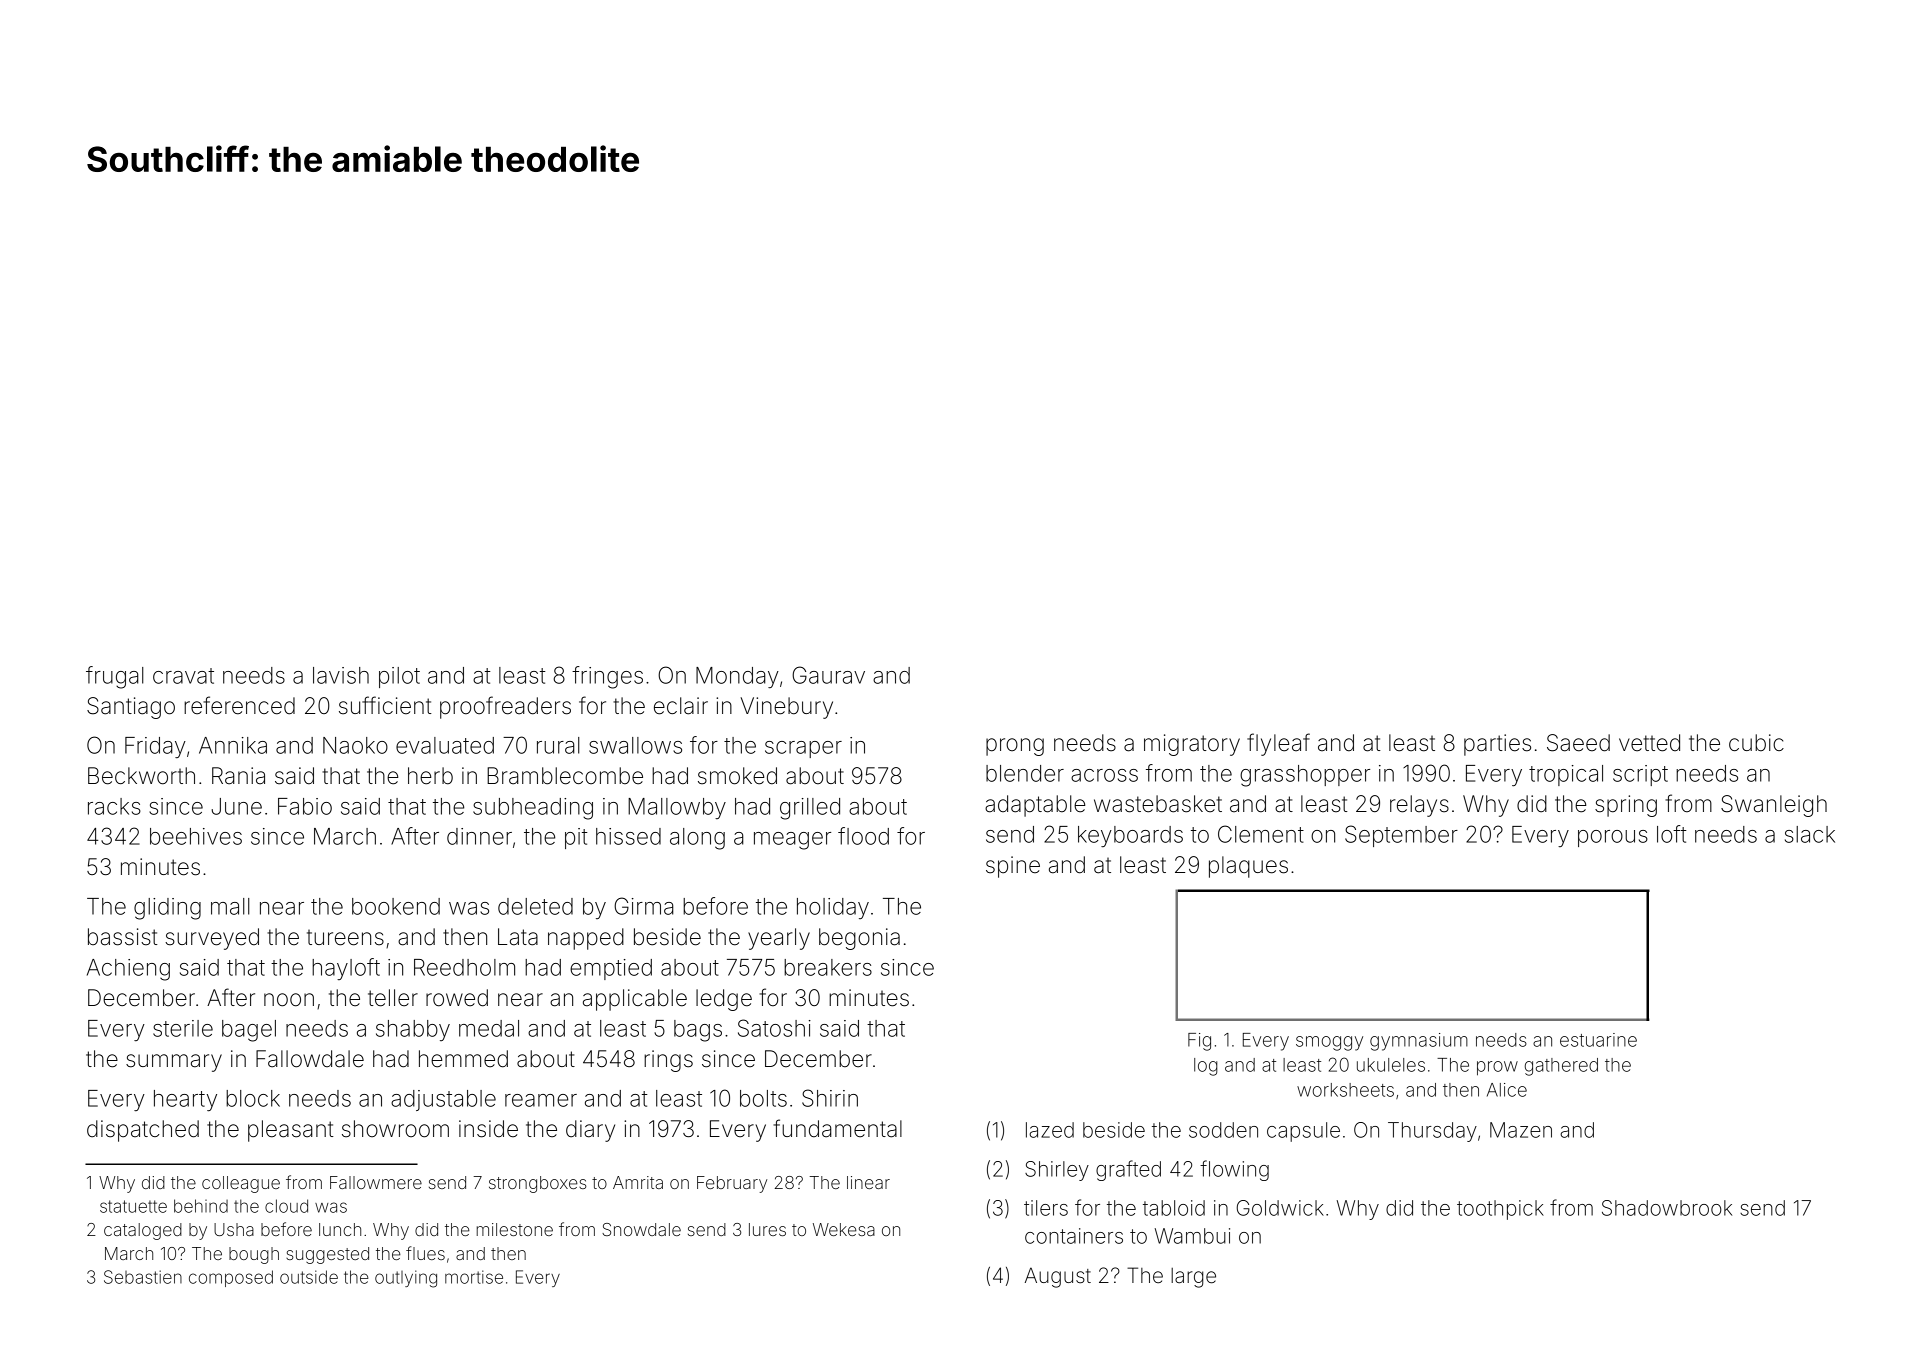 The width and height of the page is (1926, 1362). I want to click on porous, so click(1613, 838).
